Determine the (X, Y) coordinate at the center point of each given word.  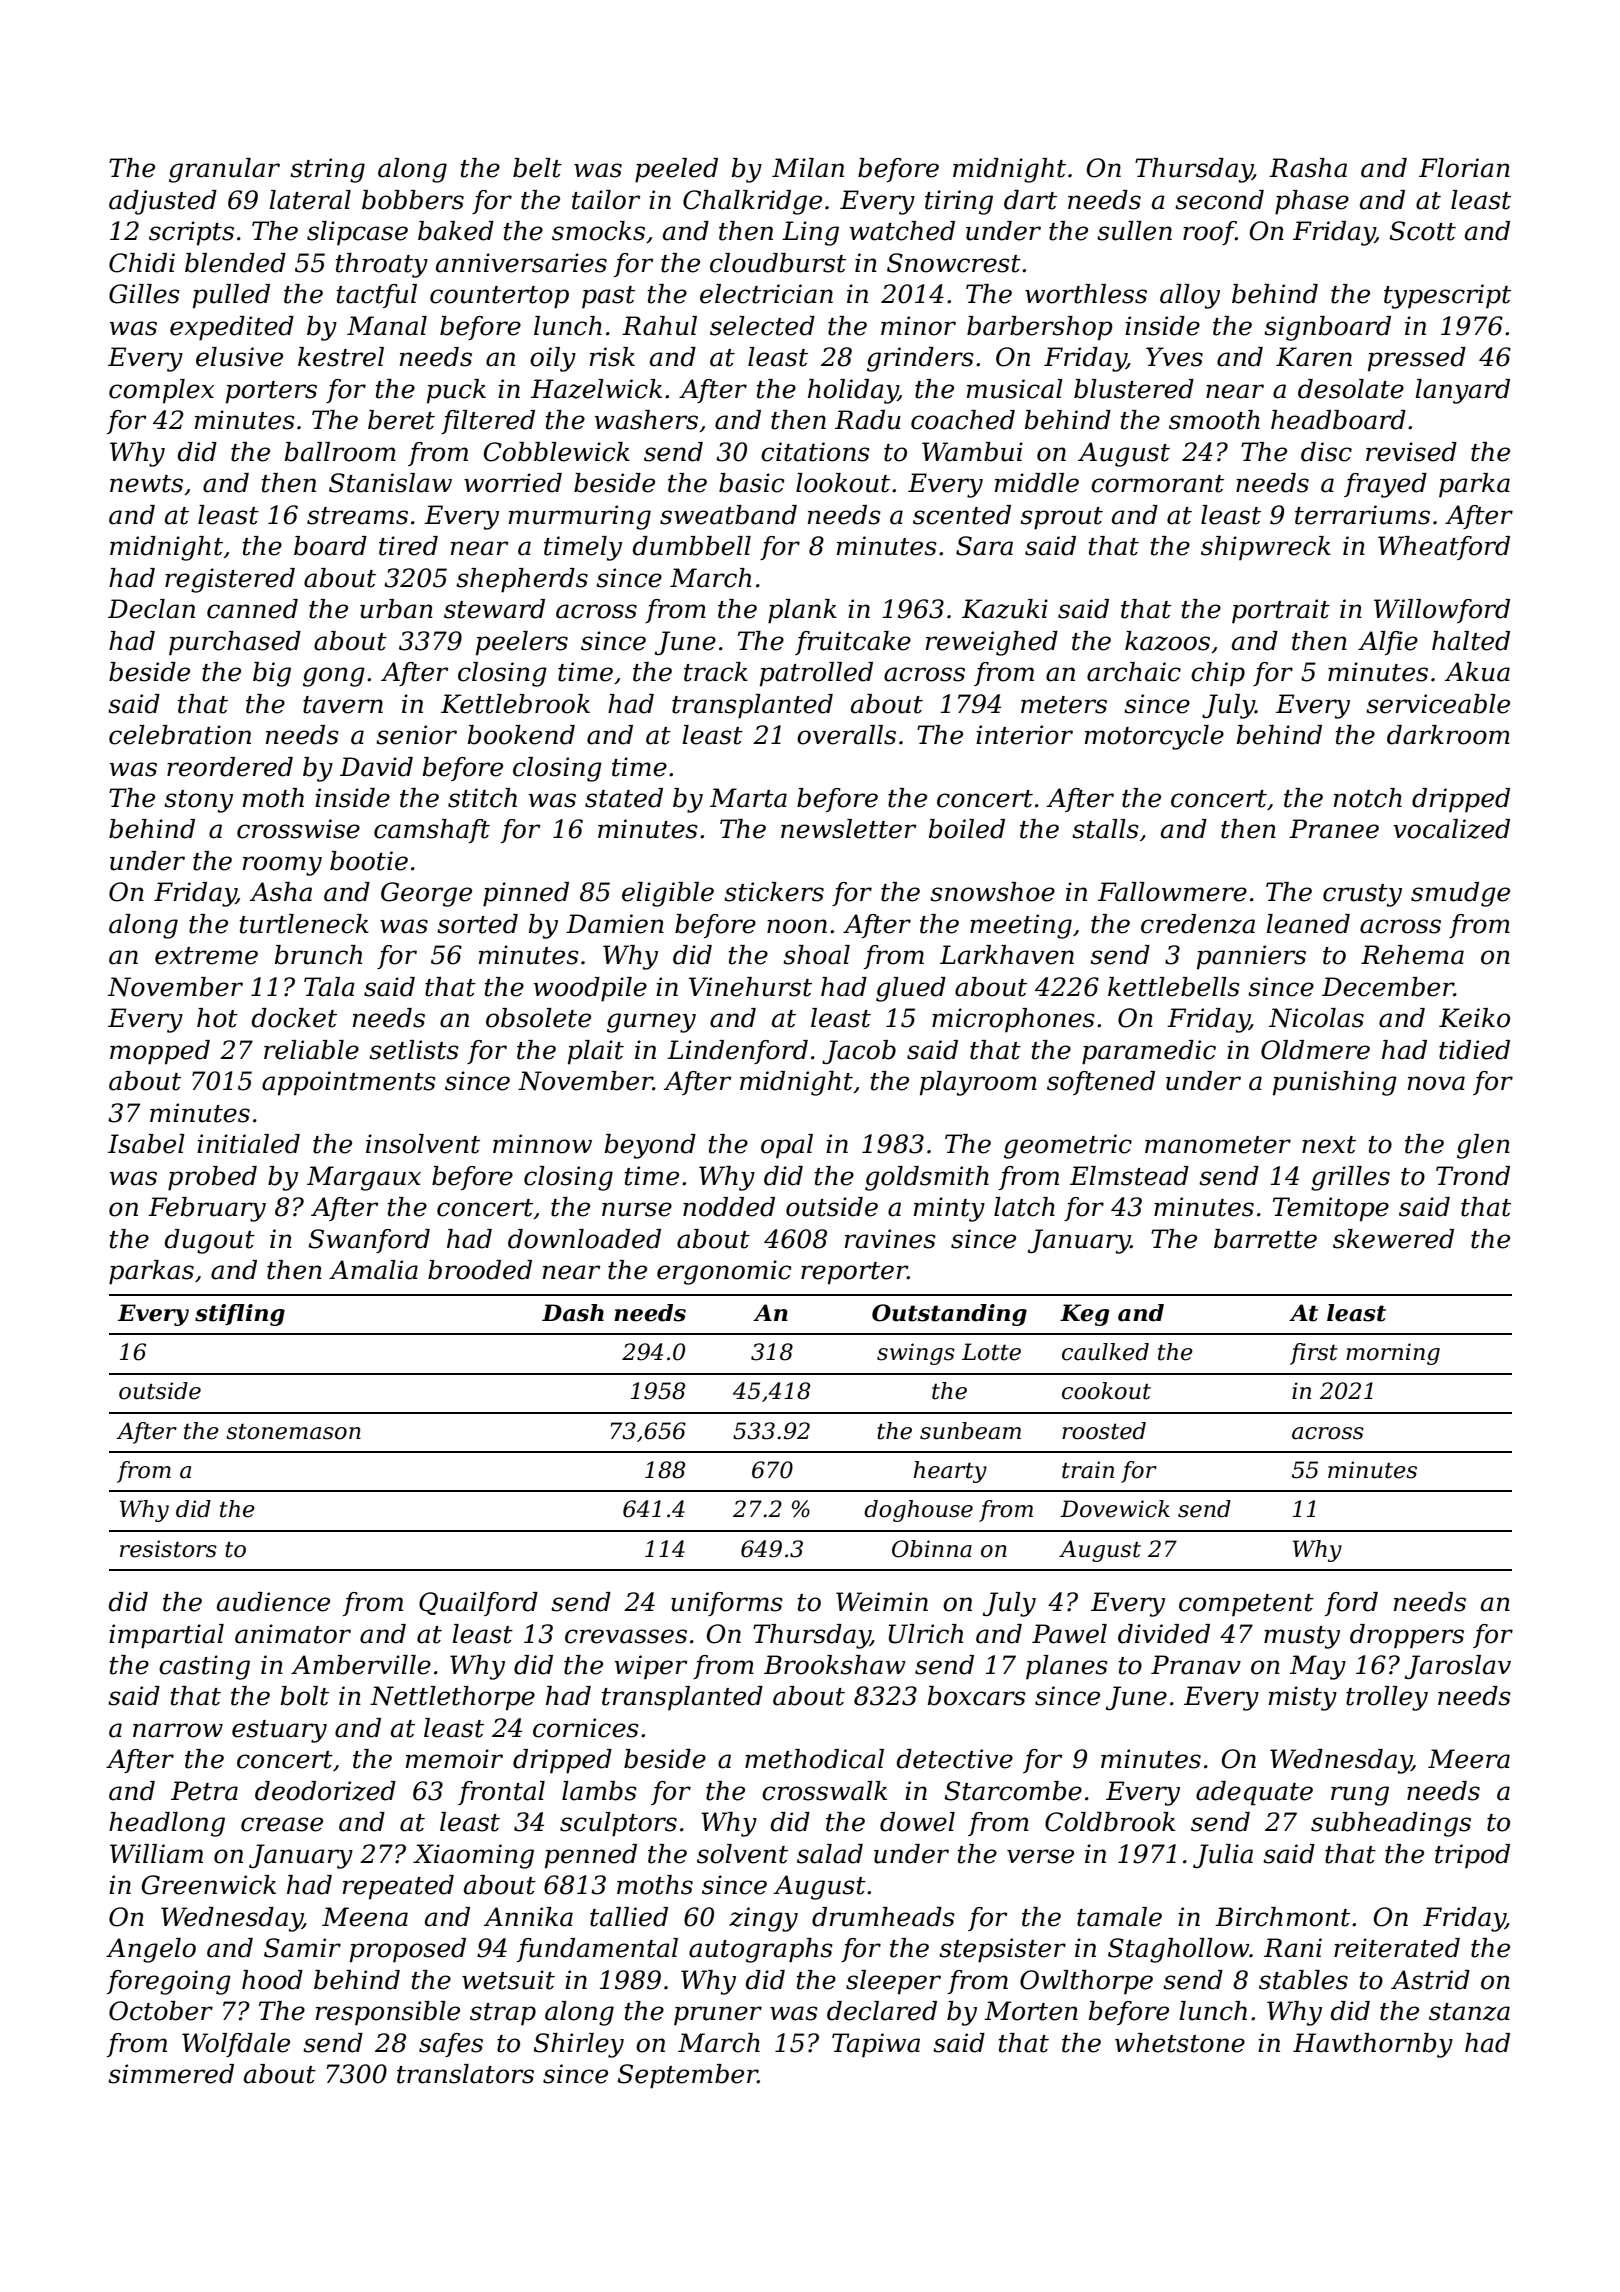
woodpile (590, 989)
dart (1030, 200)
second (1219, 200)
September (687, 2076)
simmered (171, 2074)
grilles (1350, 1178)
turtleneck (304, 924)
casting (204, 1667)
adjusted (163, 202)
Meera (1469, 1759)
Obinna (932, 1549)
